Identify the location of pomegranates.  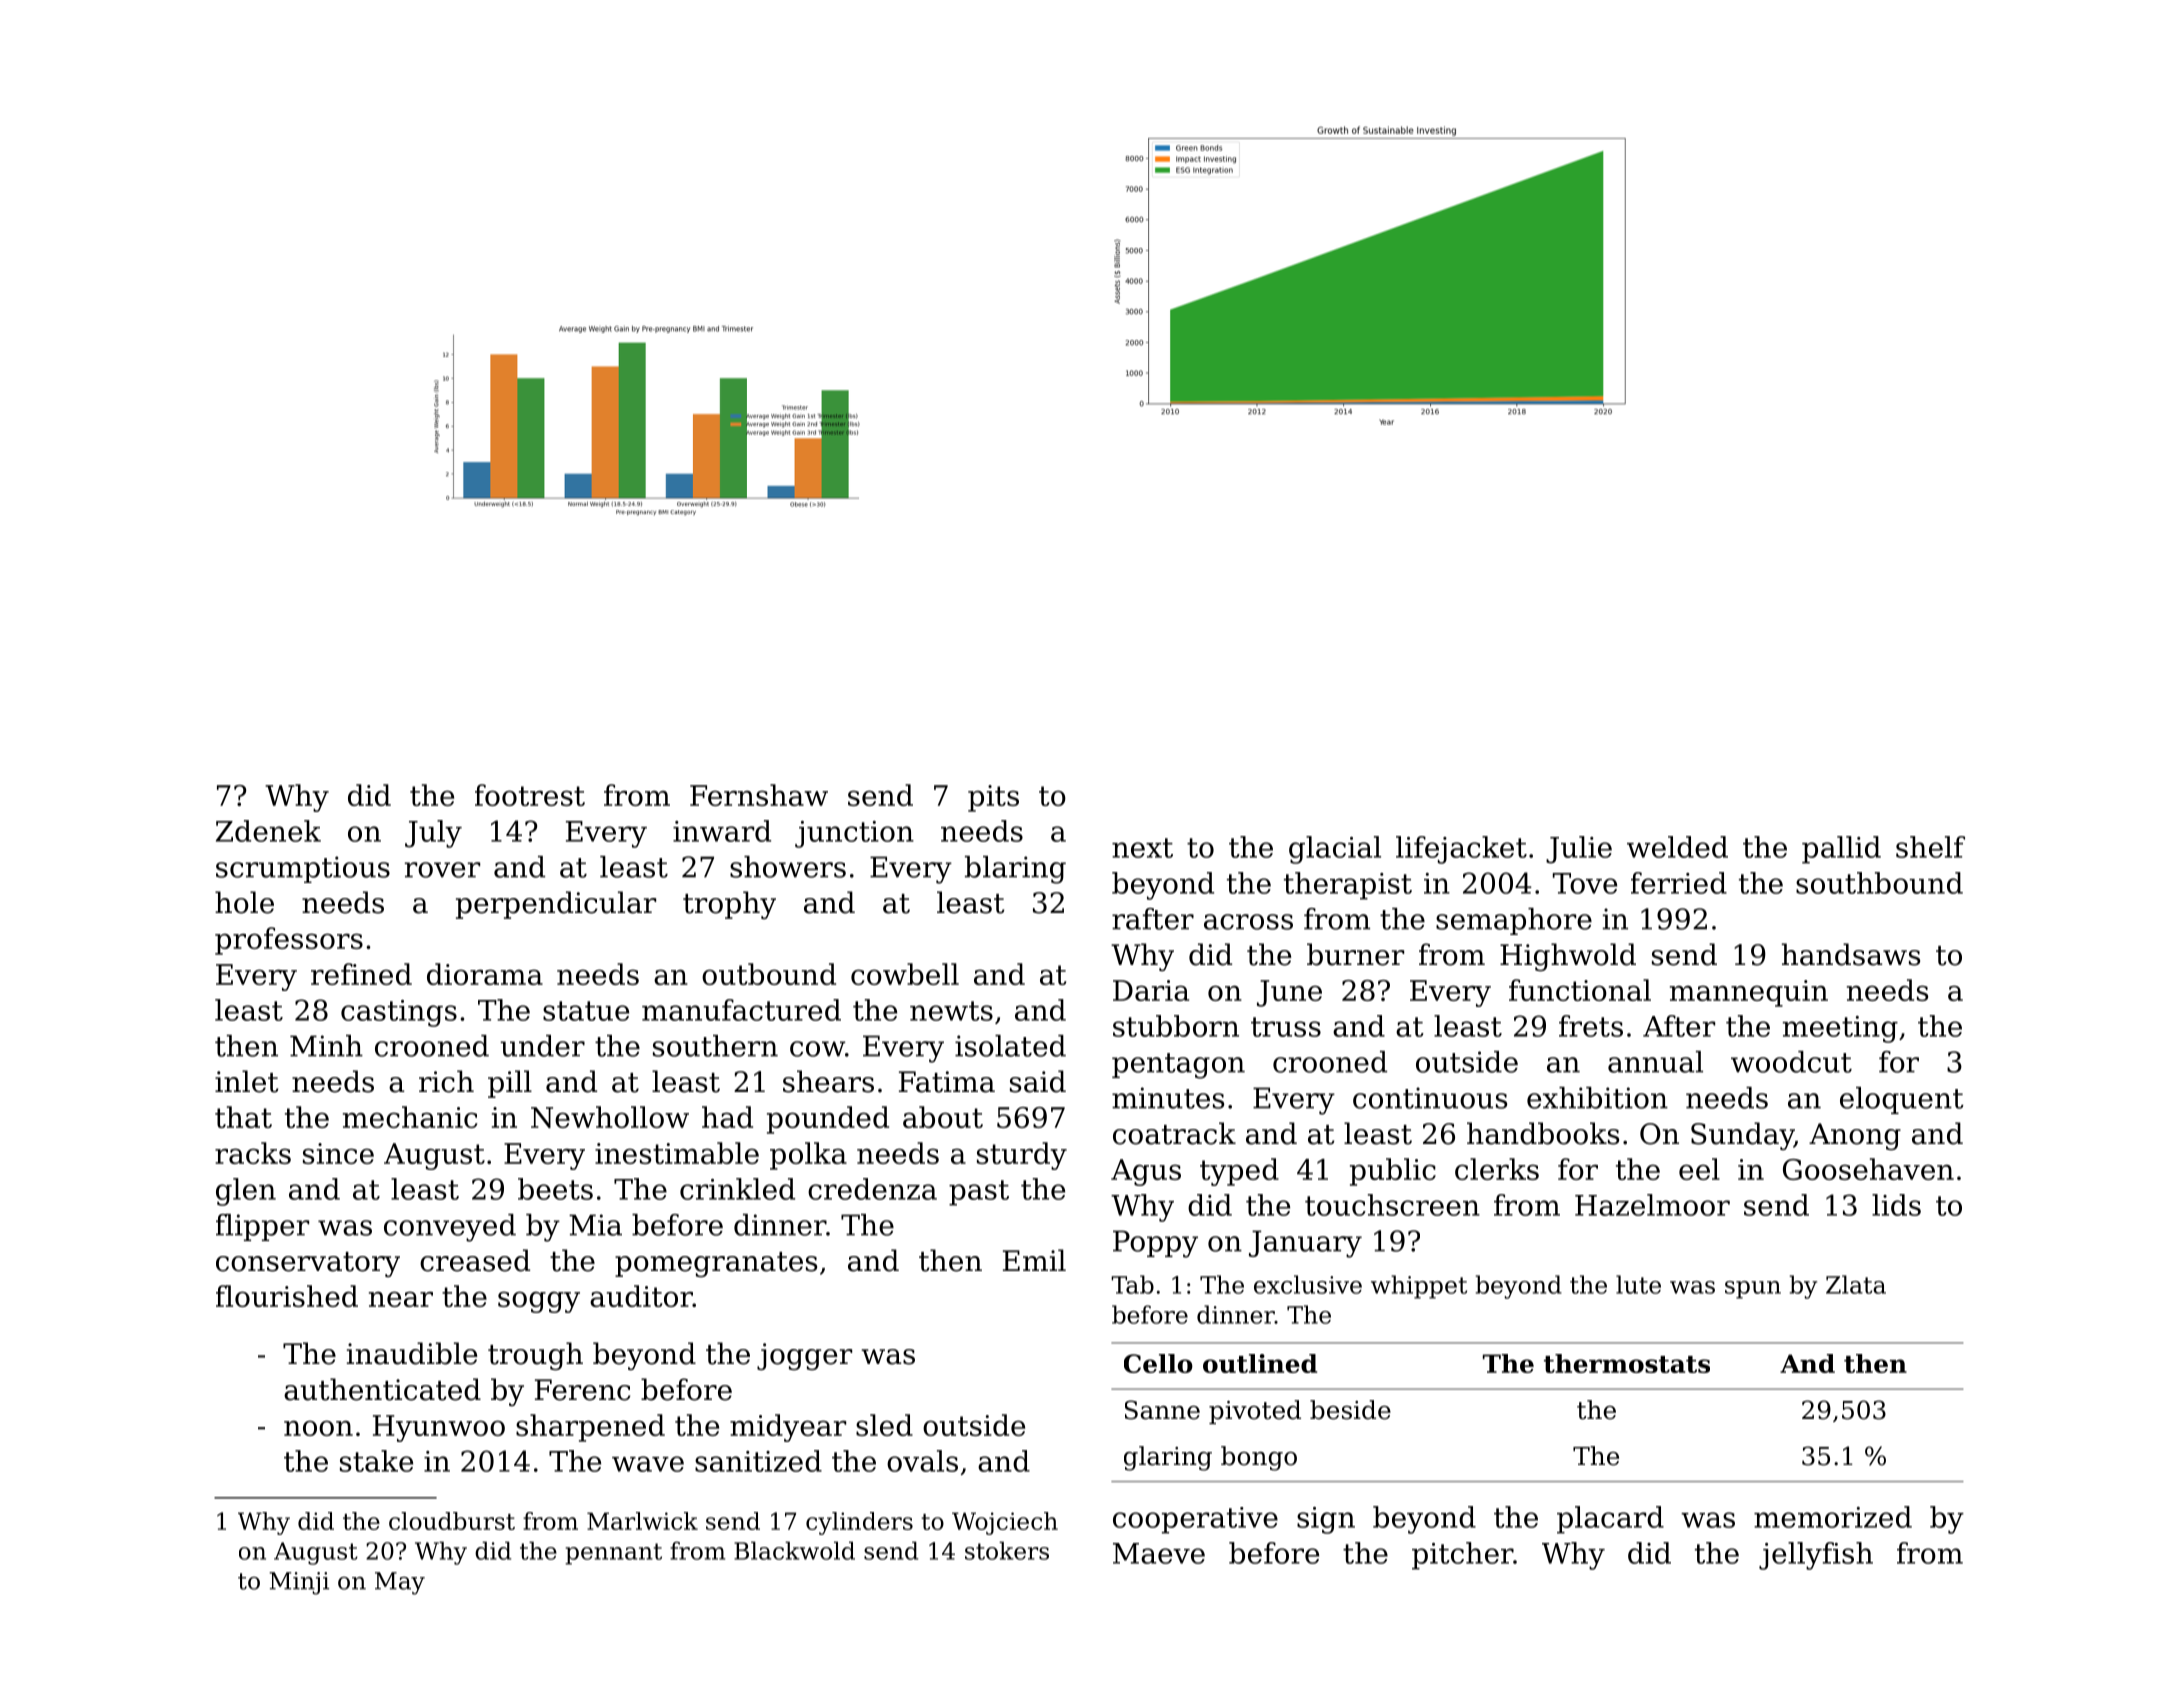
(716, 1264).
